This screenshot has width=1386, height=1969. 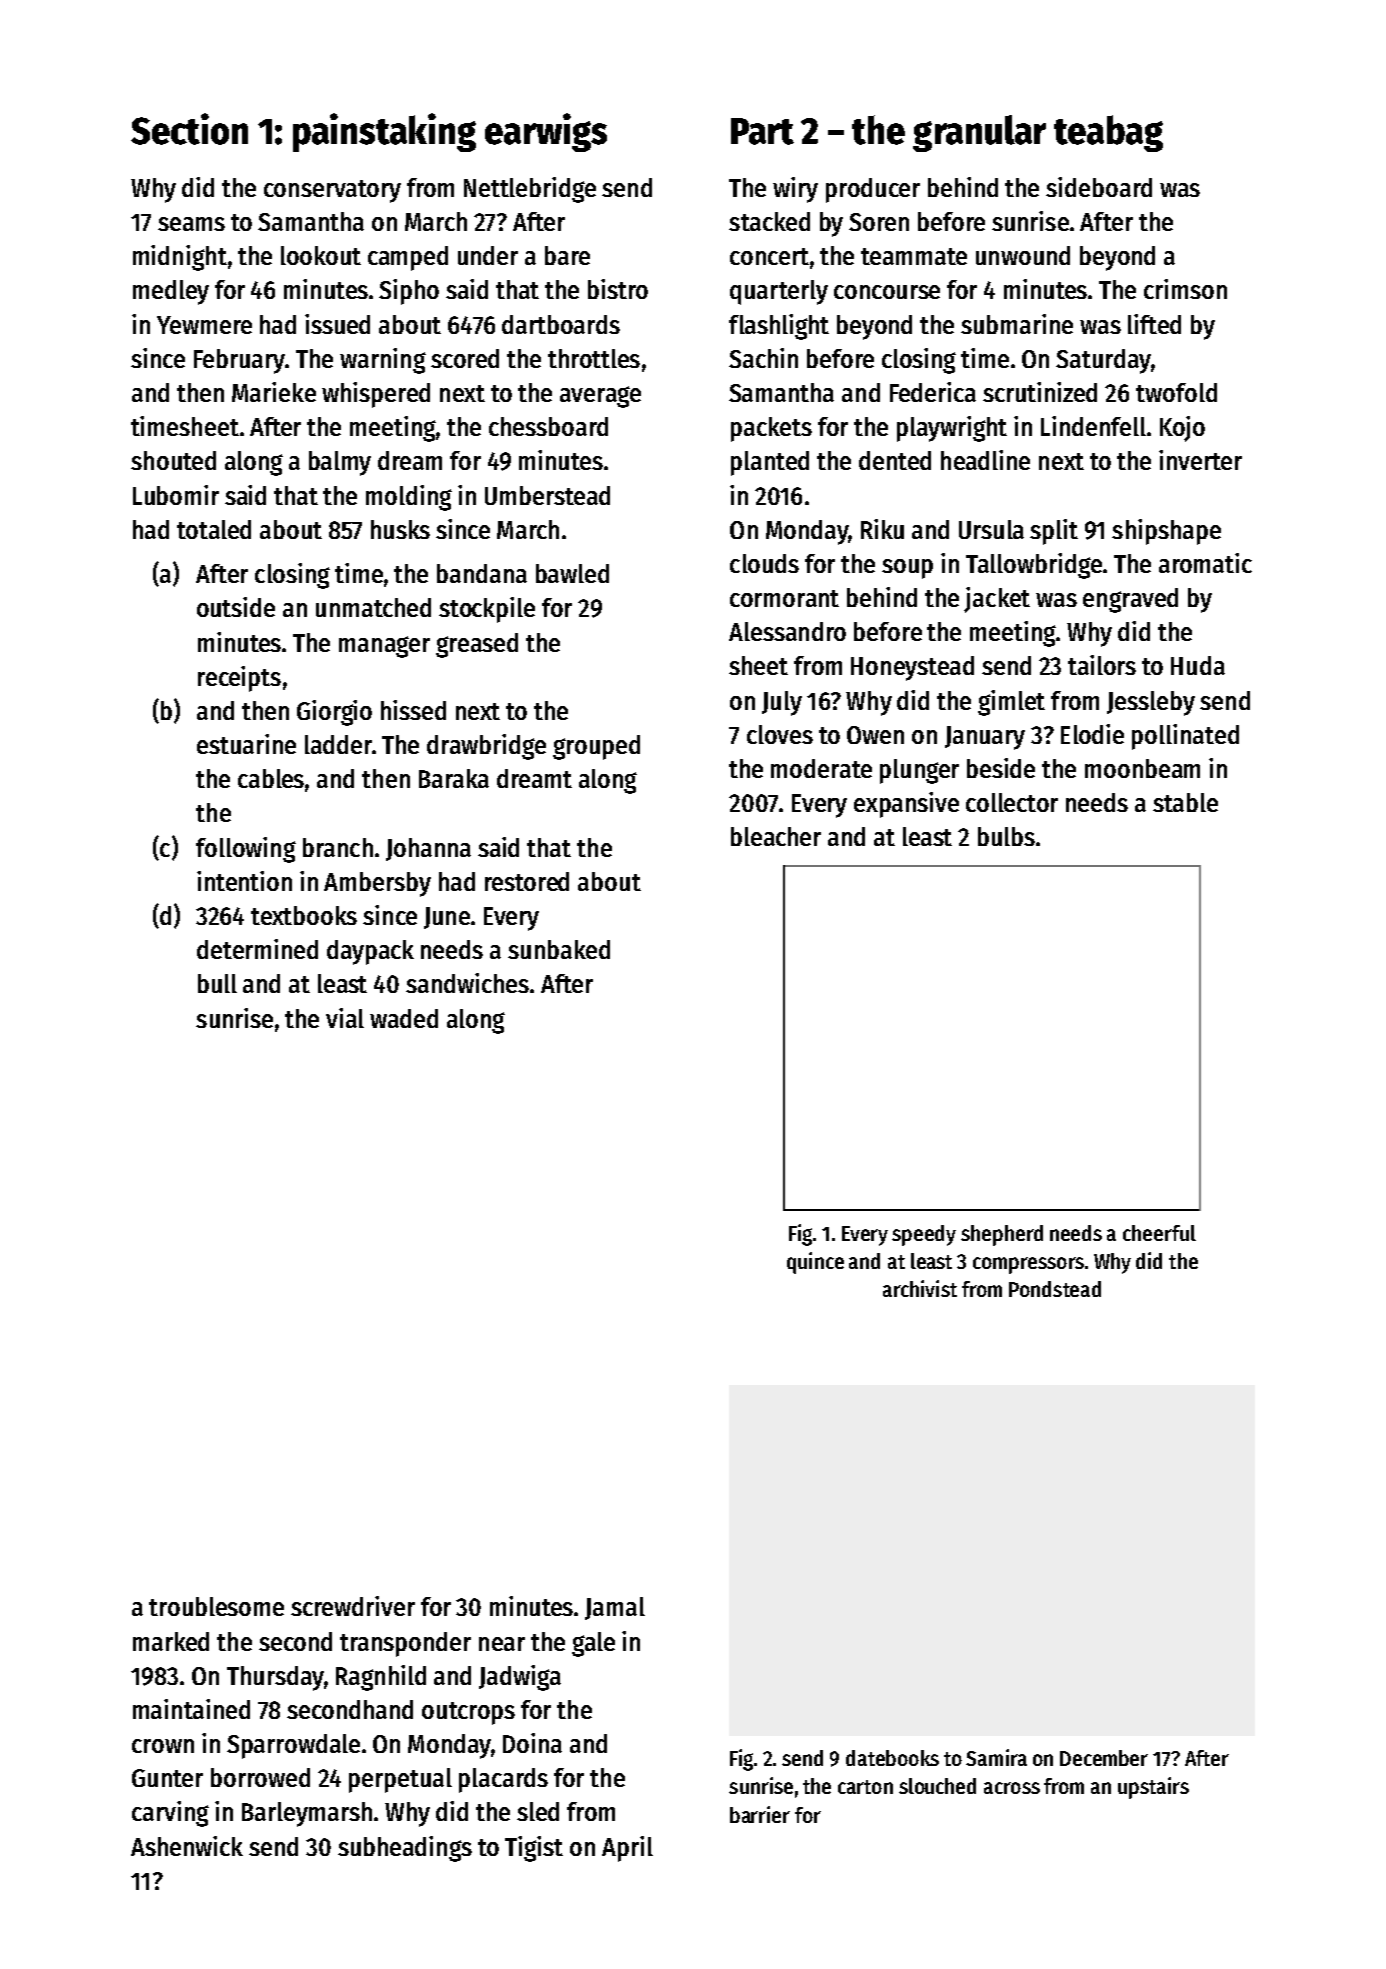 I want to click on subheadings, so click(x=405, y=1849).
